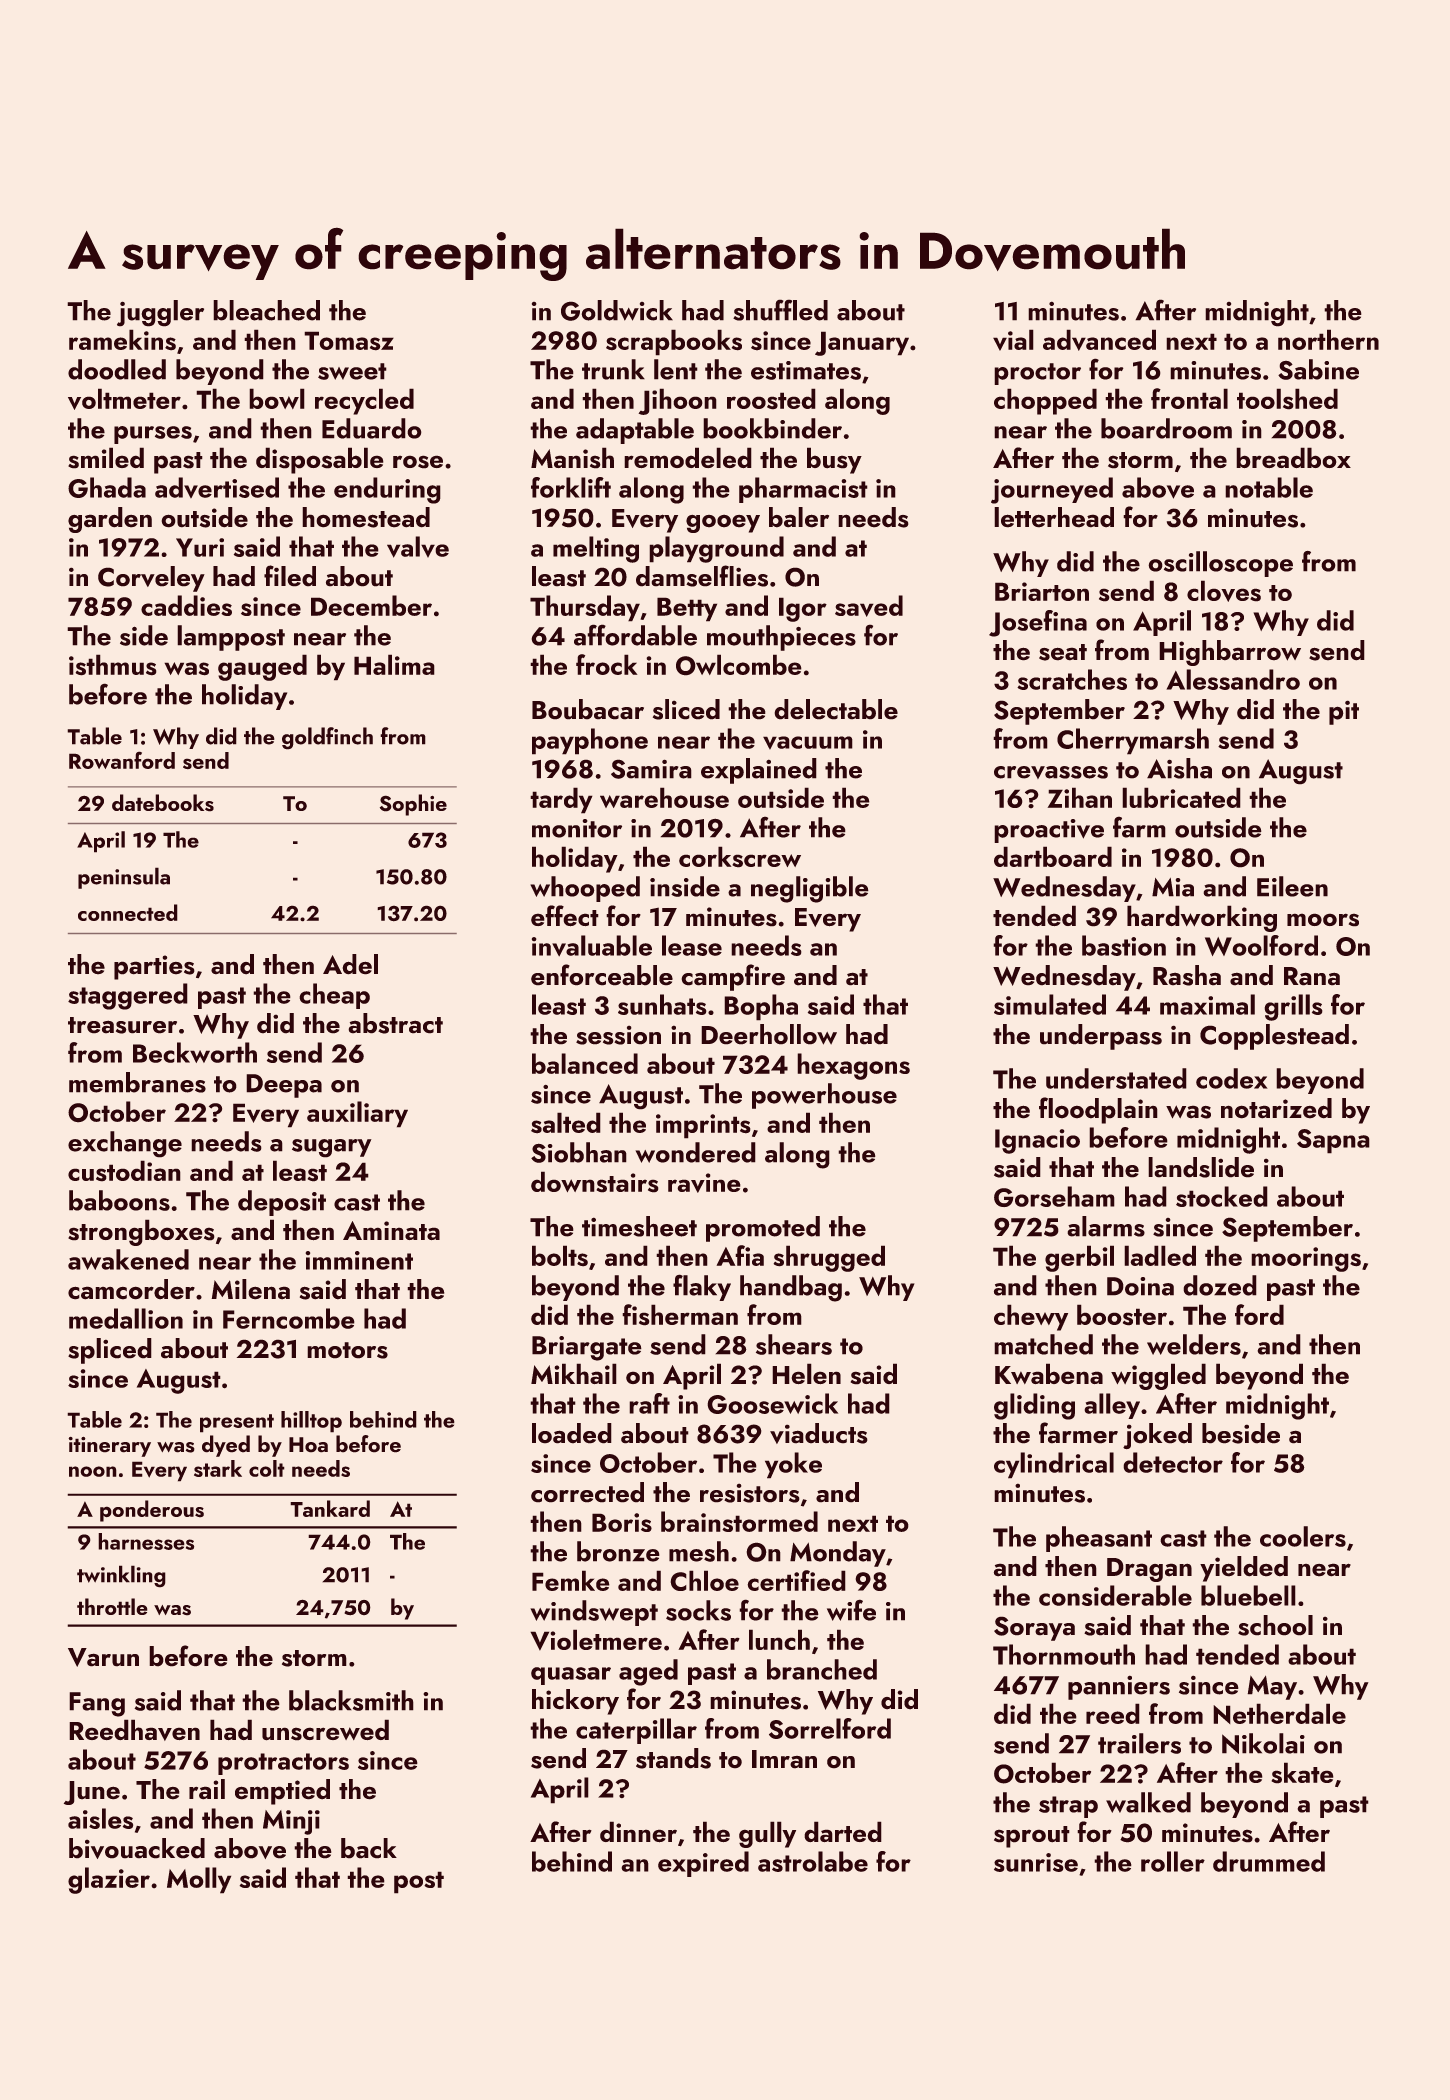 The height and width of the page is (2100, 1450). I want to click on dinner, so click(638, 1832).
